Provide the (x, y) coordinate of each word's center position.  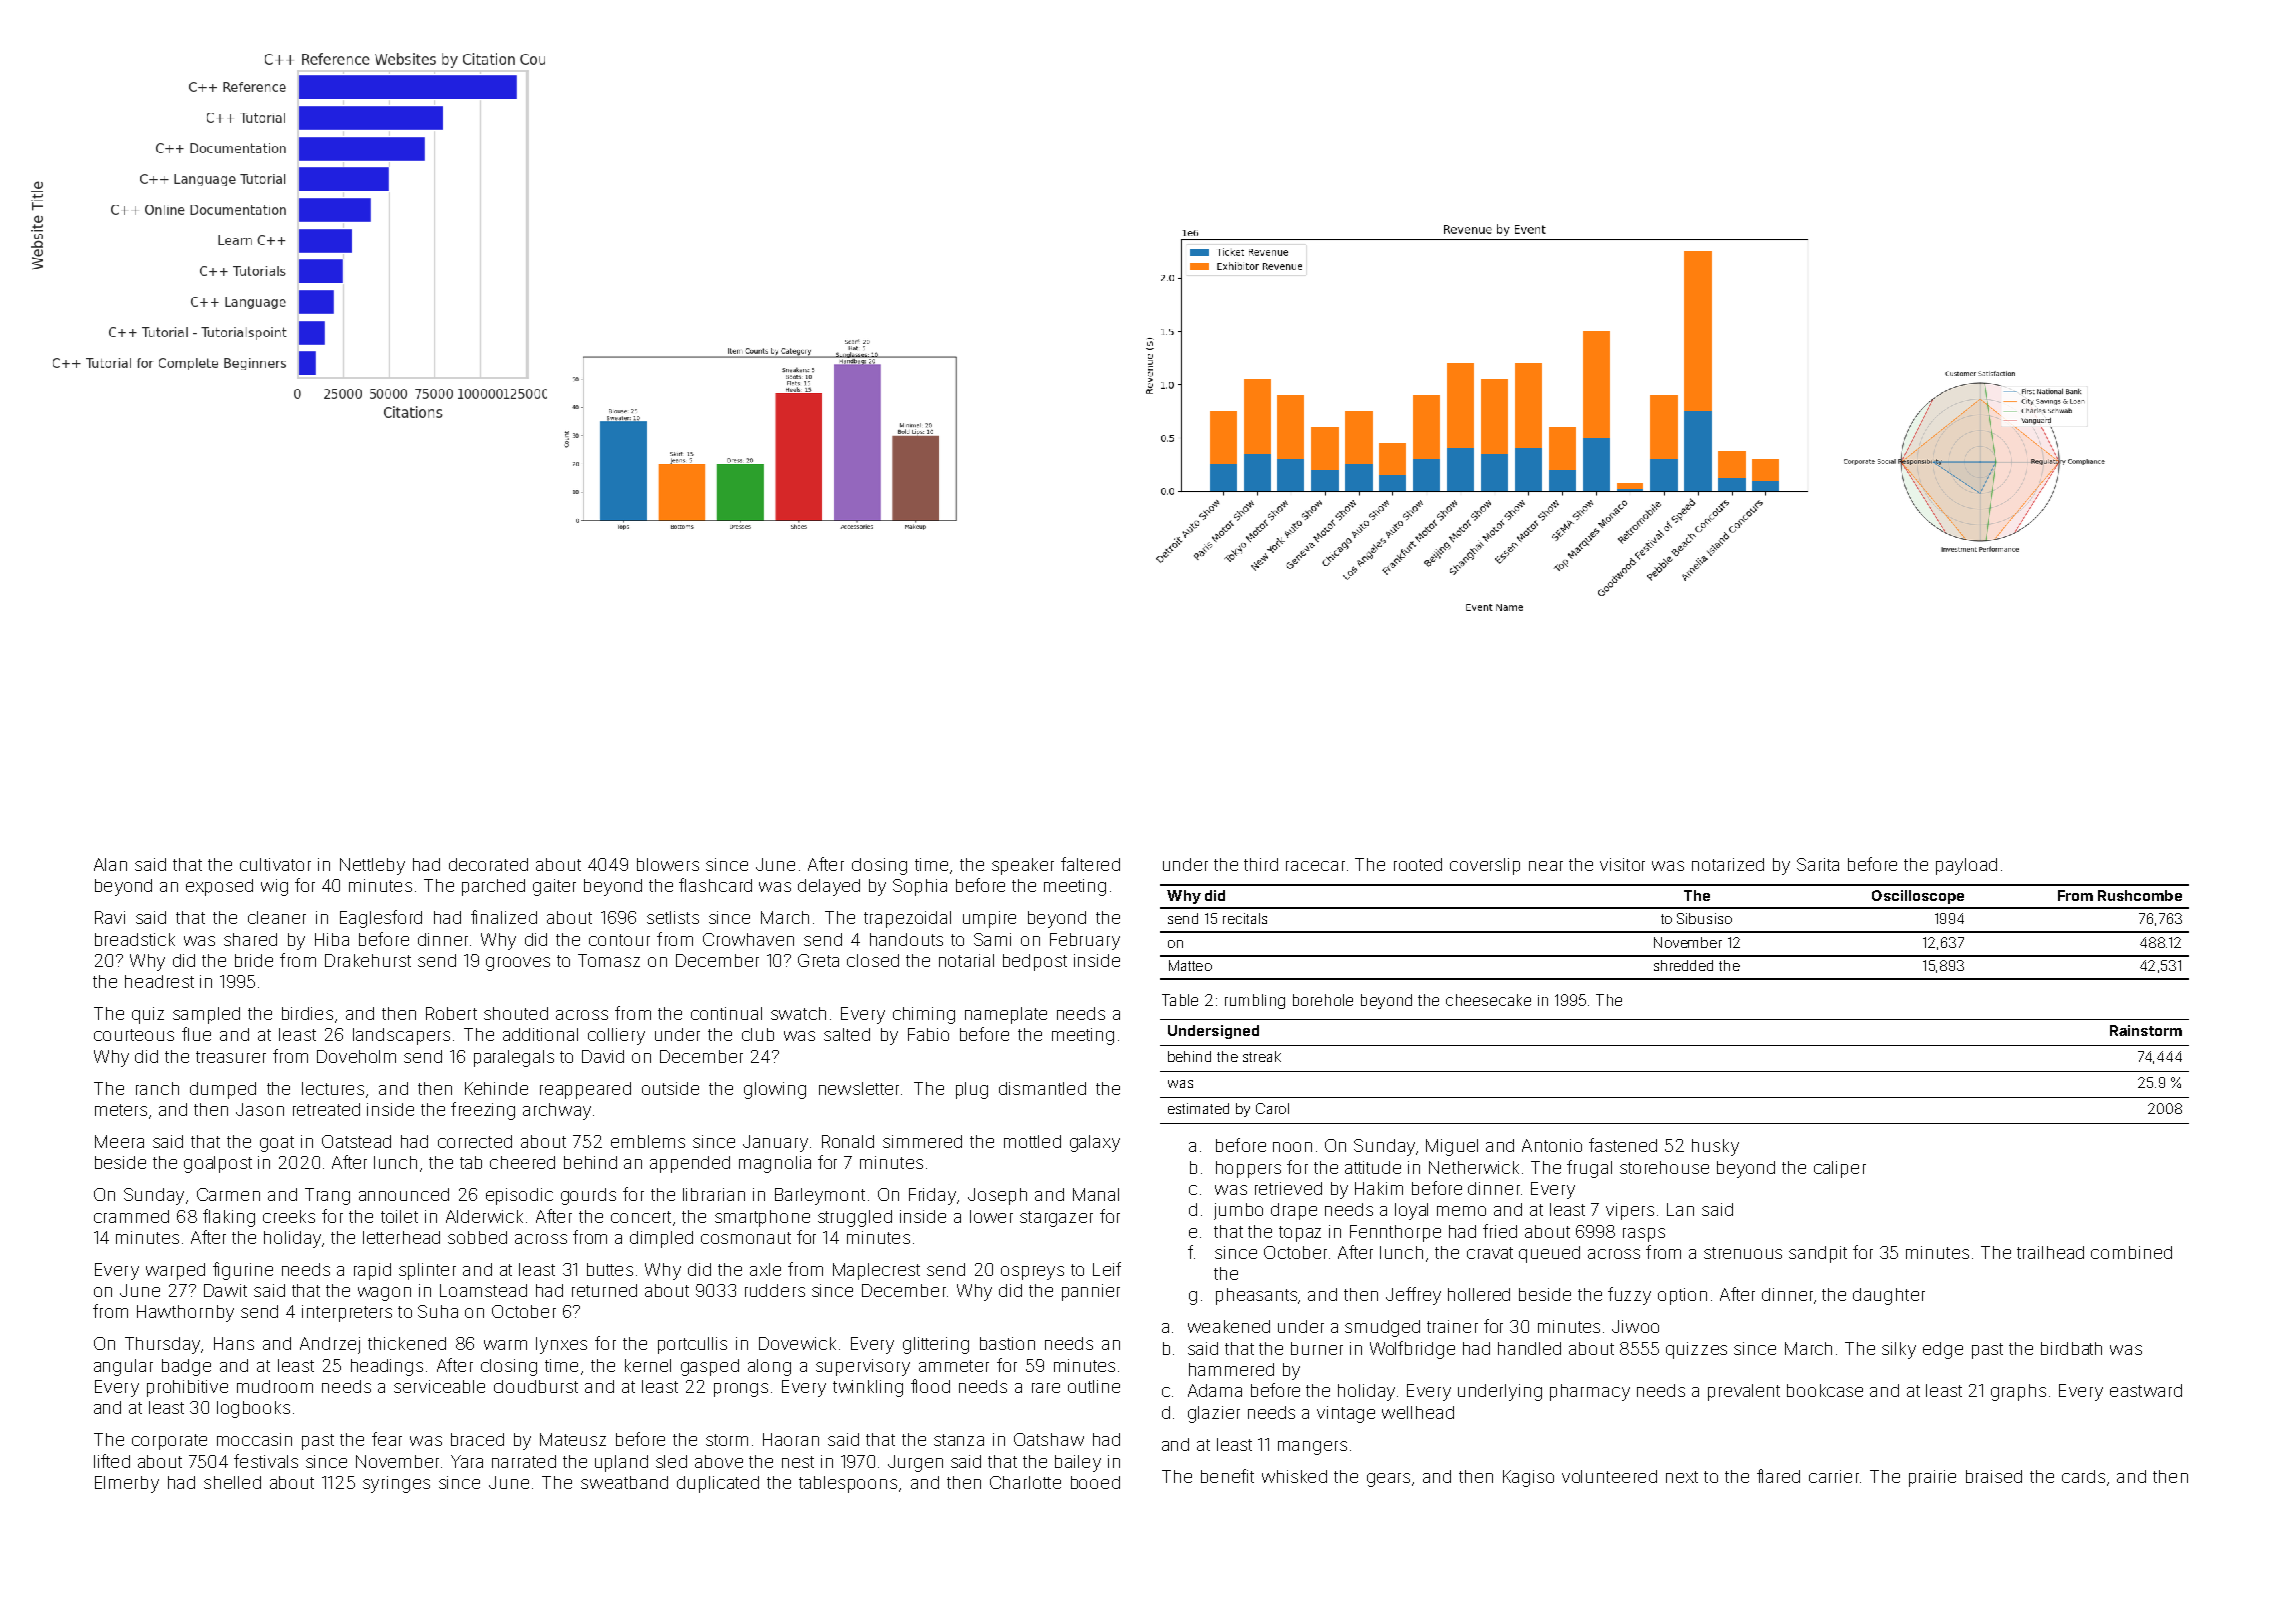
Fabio (928, 1034)
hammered (1231, 1369)
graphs (2018, 1392)
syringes (396, 1484)
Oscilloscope (1918, 897)
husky (1715, 1147)
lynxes (561, 1345)
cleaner (277, 917)
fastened (1623, 1145)
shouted (516, 1013)
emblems (648, 1141)
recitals (1245, 918)
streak (1262, 1056)
